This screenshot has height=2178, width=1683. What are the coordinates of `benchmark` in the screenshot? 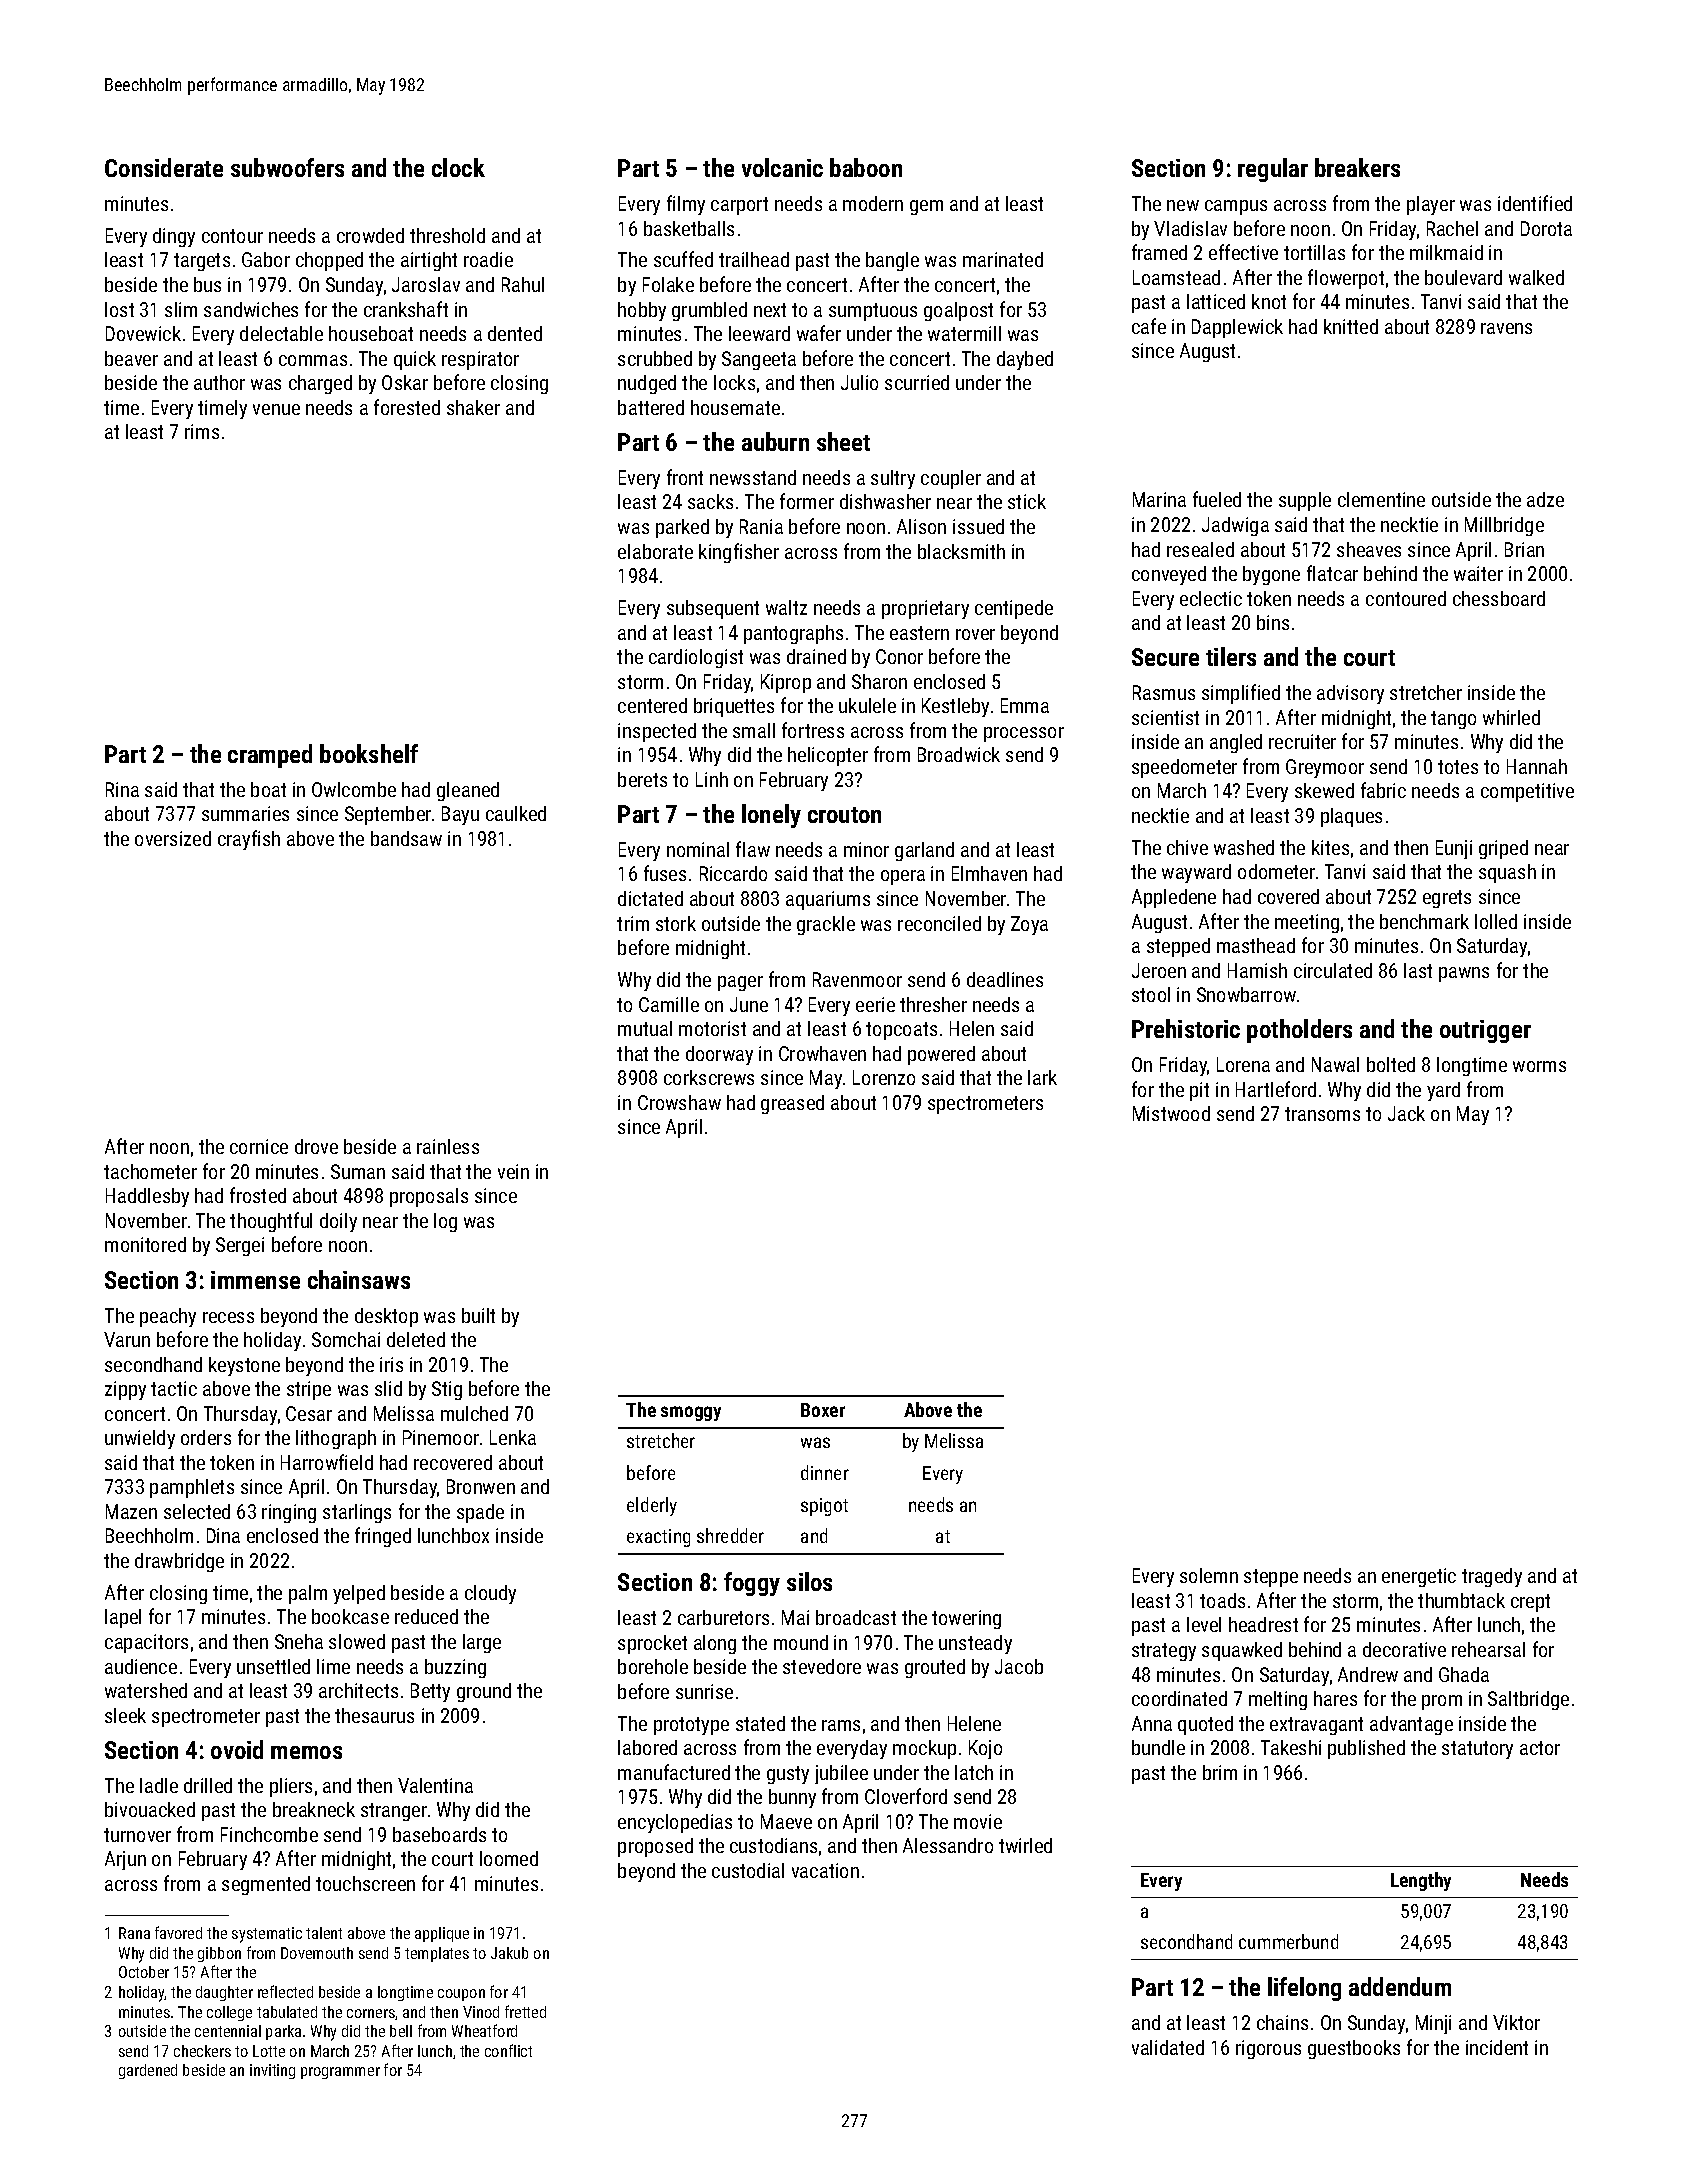 It's located at (1424, 921).
